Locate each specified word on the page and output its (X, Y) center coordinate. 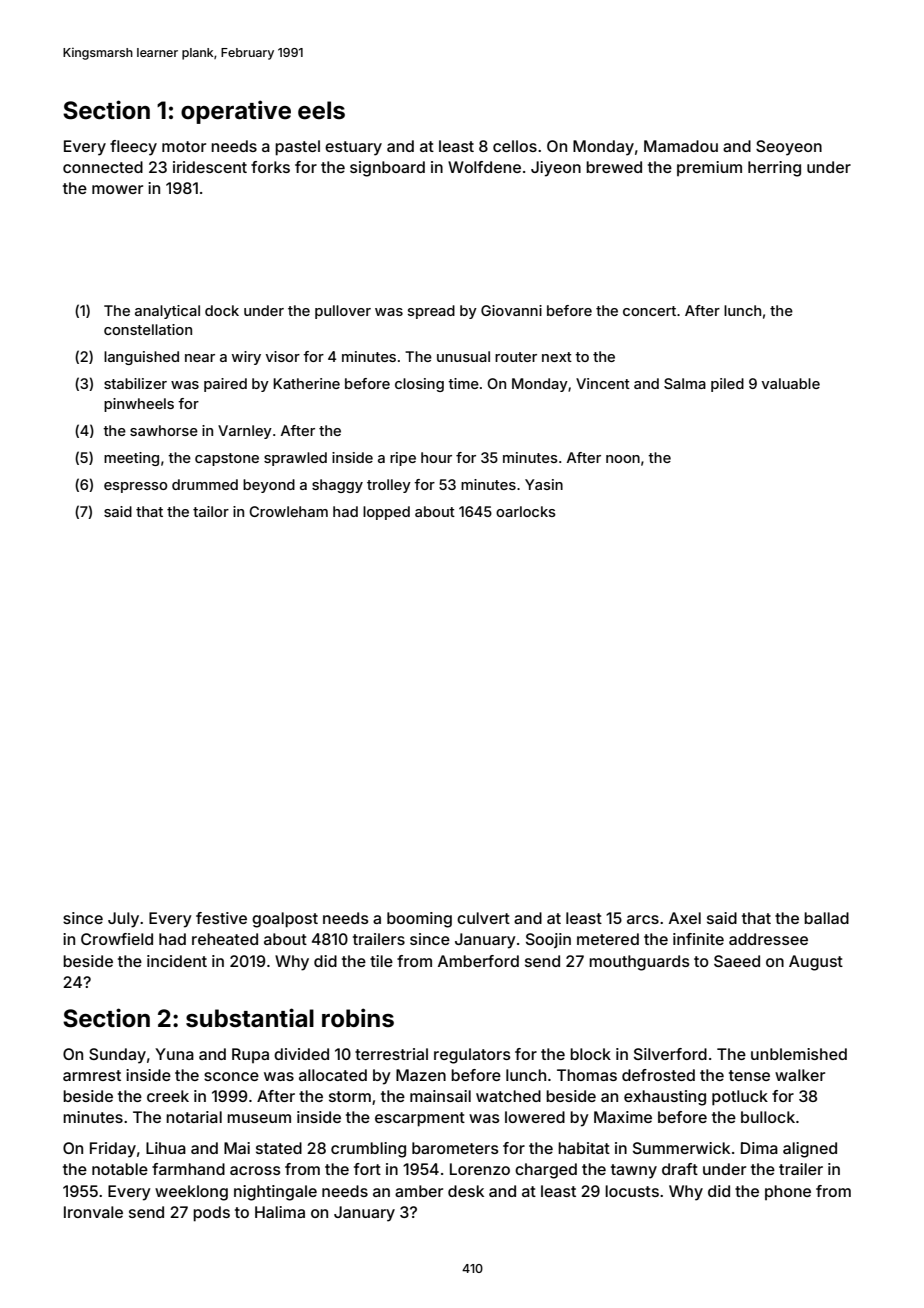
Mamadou (681, 146)
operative (236, 112)
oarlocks (526, 511)
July (123, 920)
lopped (386, 513)
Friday (113, 1150)
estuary (353, 148)
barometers (455, 1148)
